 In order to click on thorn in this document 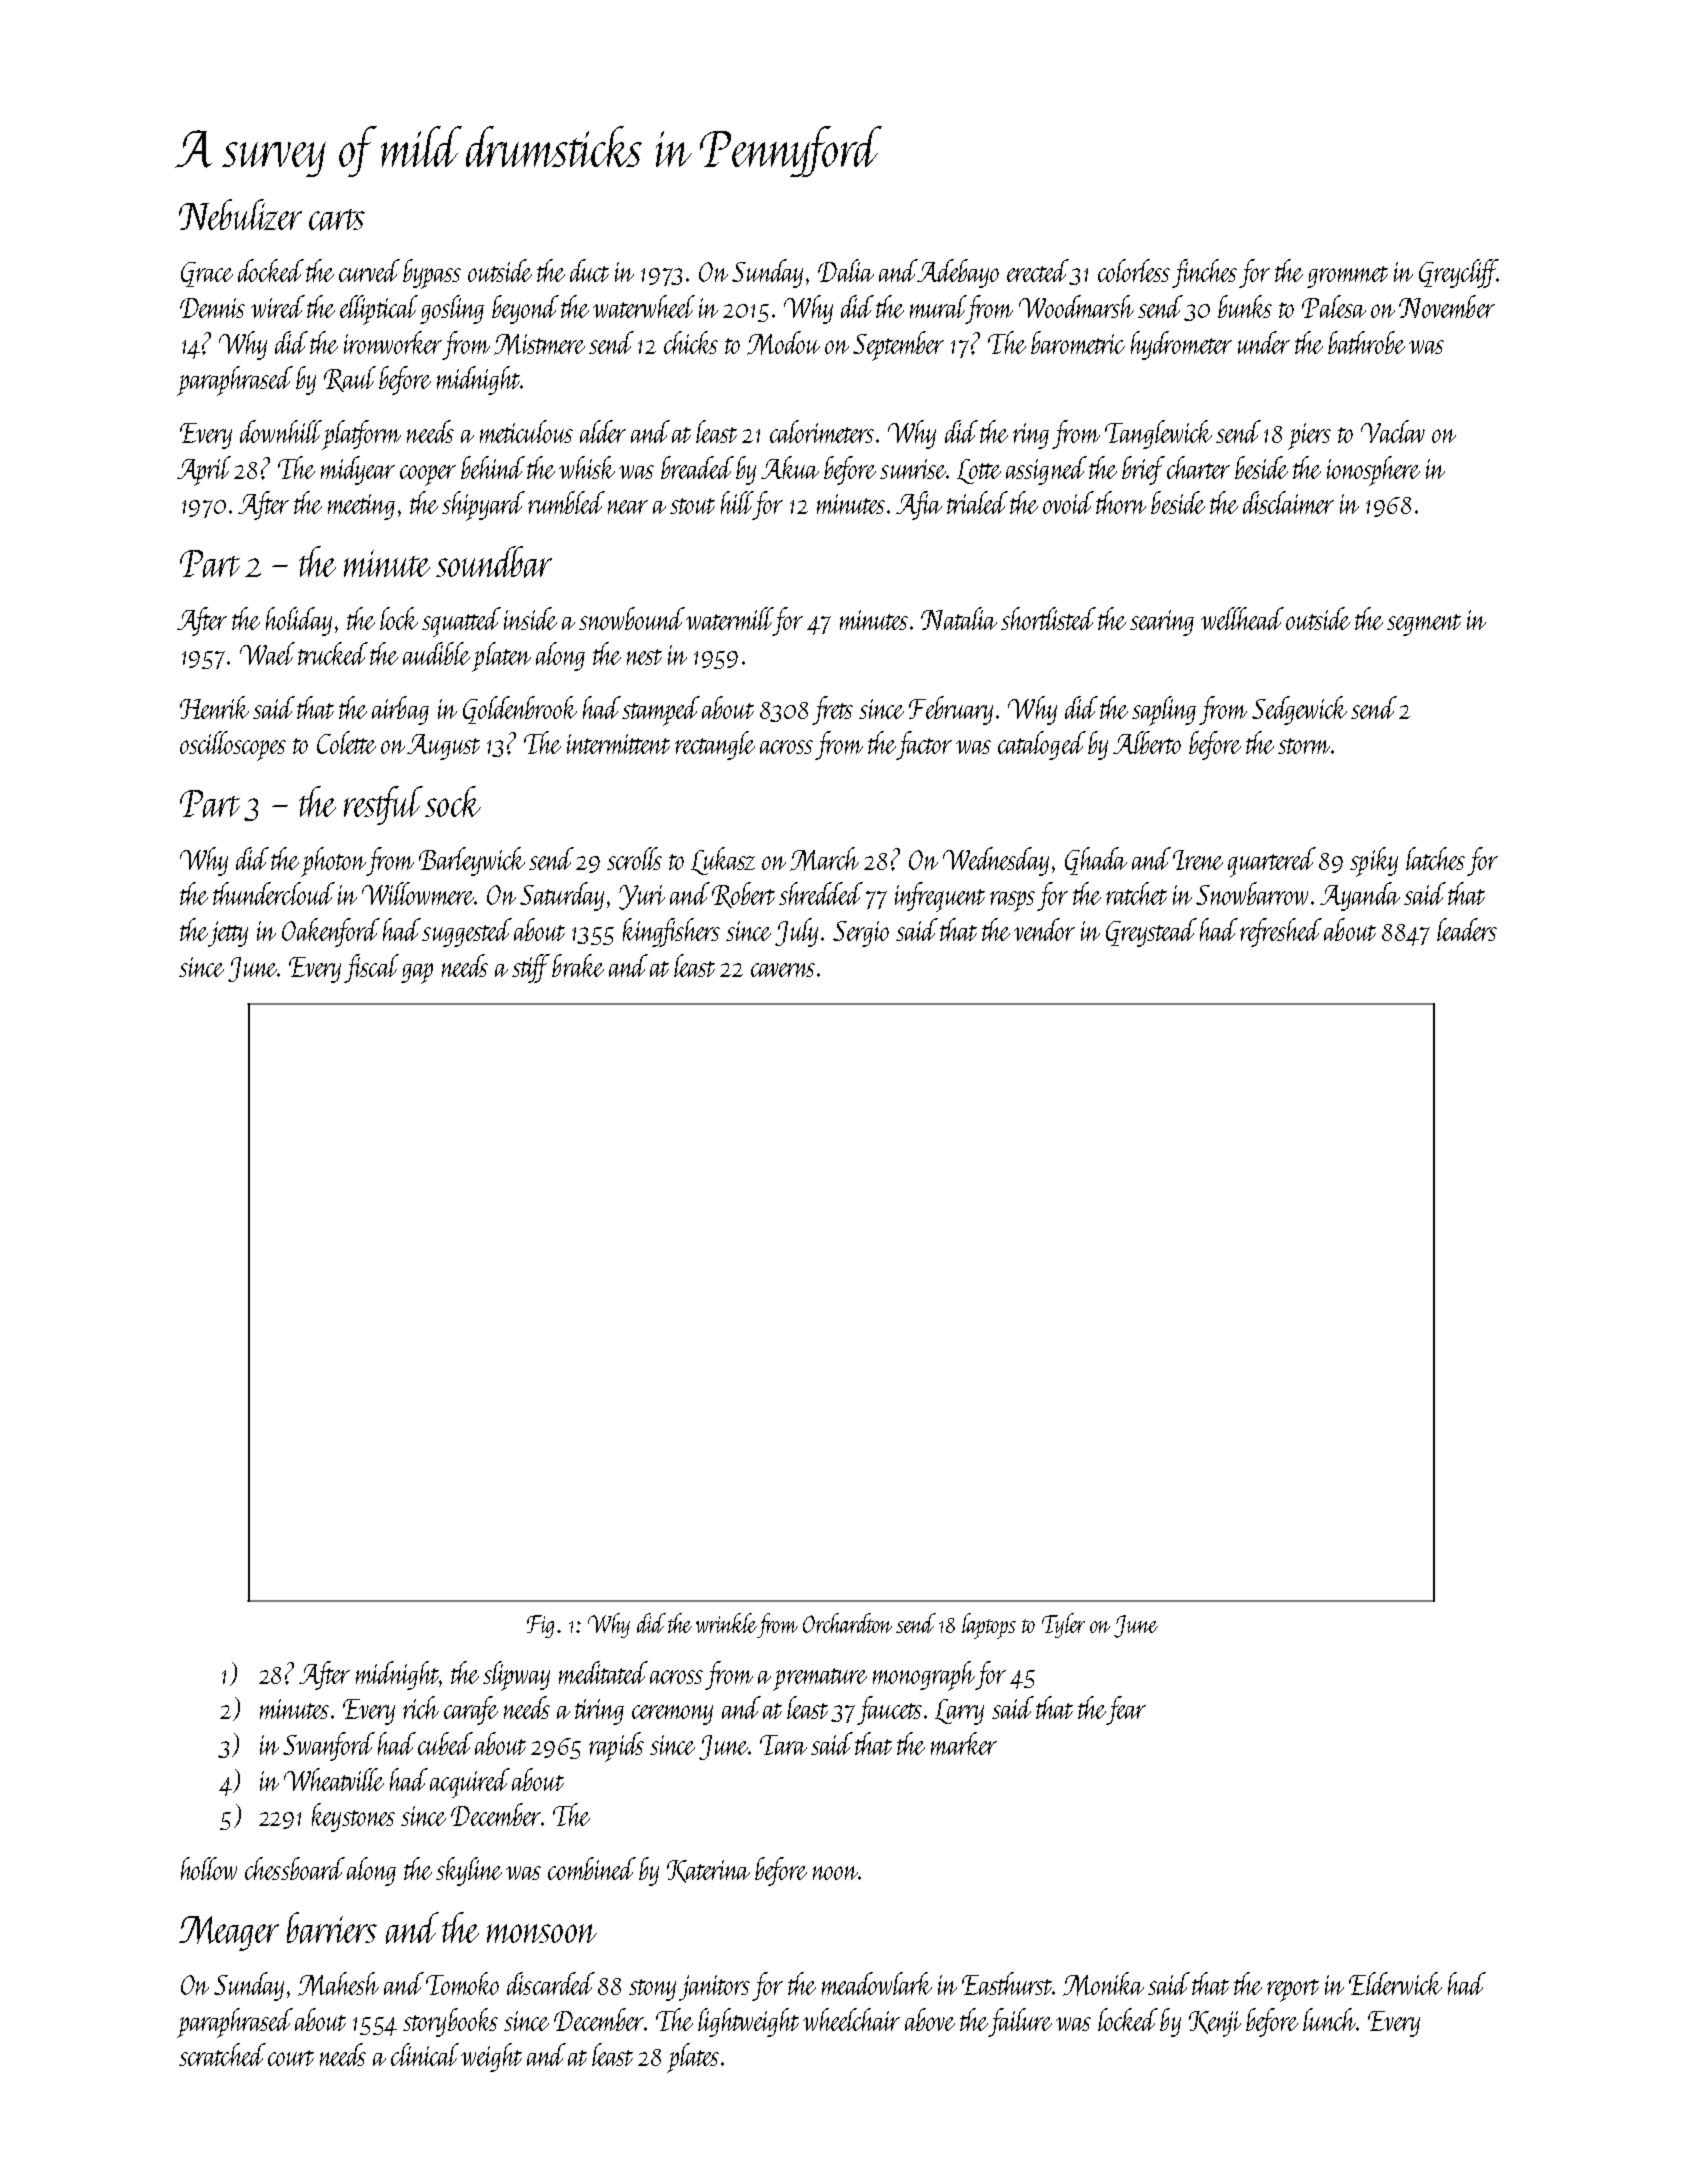, I will do `click(1121, 502)`.
